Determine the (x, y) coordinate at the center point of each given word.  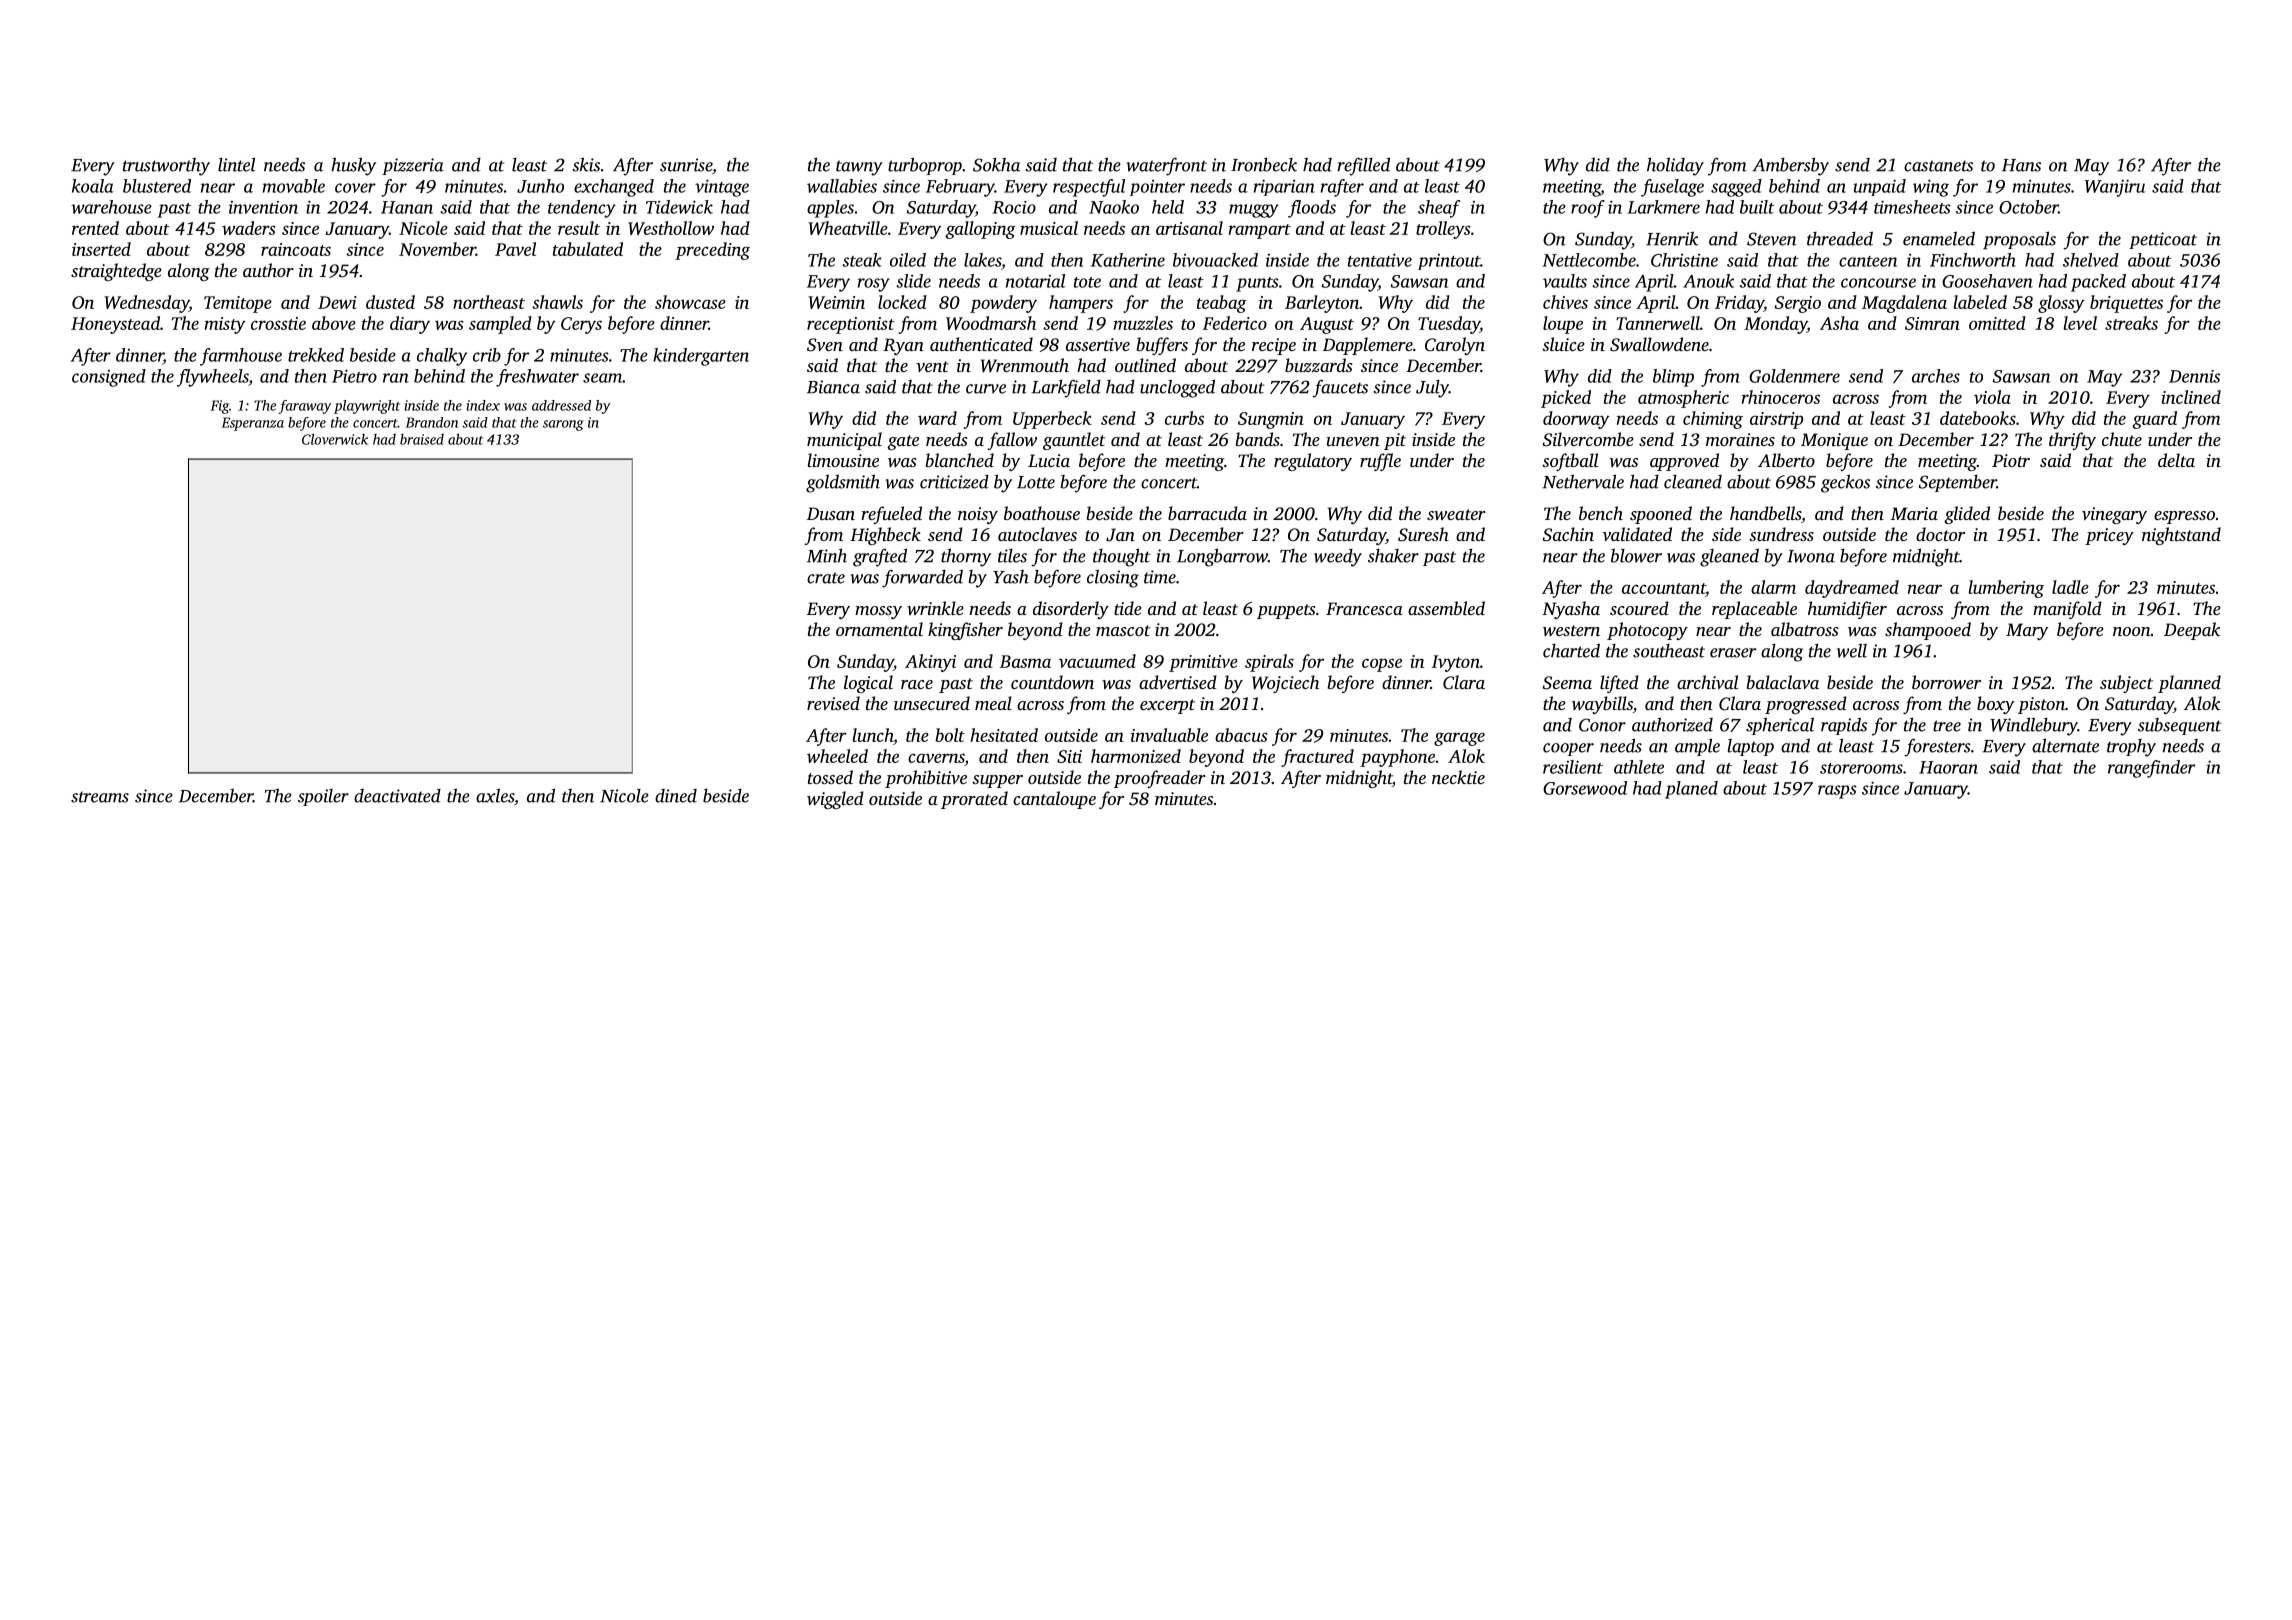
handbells (1765, 513)
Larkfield (1066, 388)
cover (355, 188)
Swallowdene (1659, 344)
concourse (1878, 283)
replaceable (1754, 610)
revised (833, 703)
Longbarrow (1222, 557)
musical (1049, 228)
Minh (827, 556)
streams (100, 797)
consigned (109, 378)
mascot (1123, 630)
